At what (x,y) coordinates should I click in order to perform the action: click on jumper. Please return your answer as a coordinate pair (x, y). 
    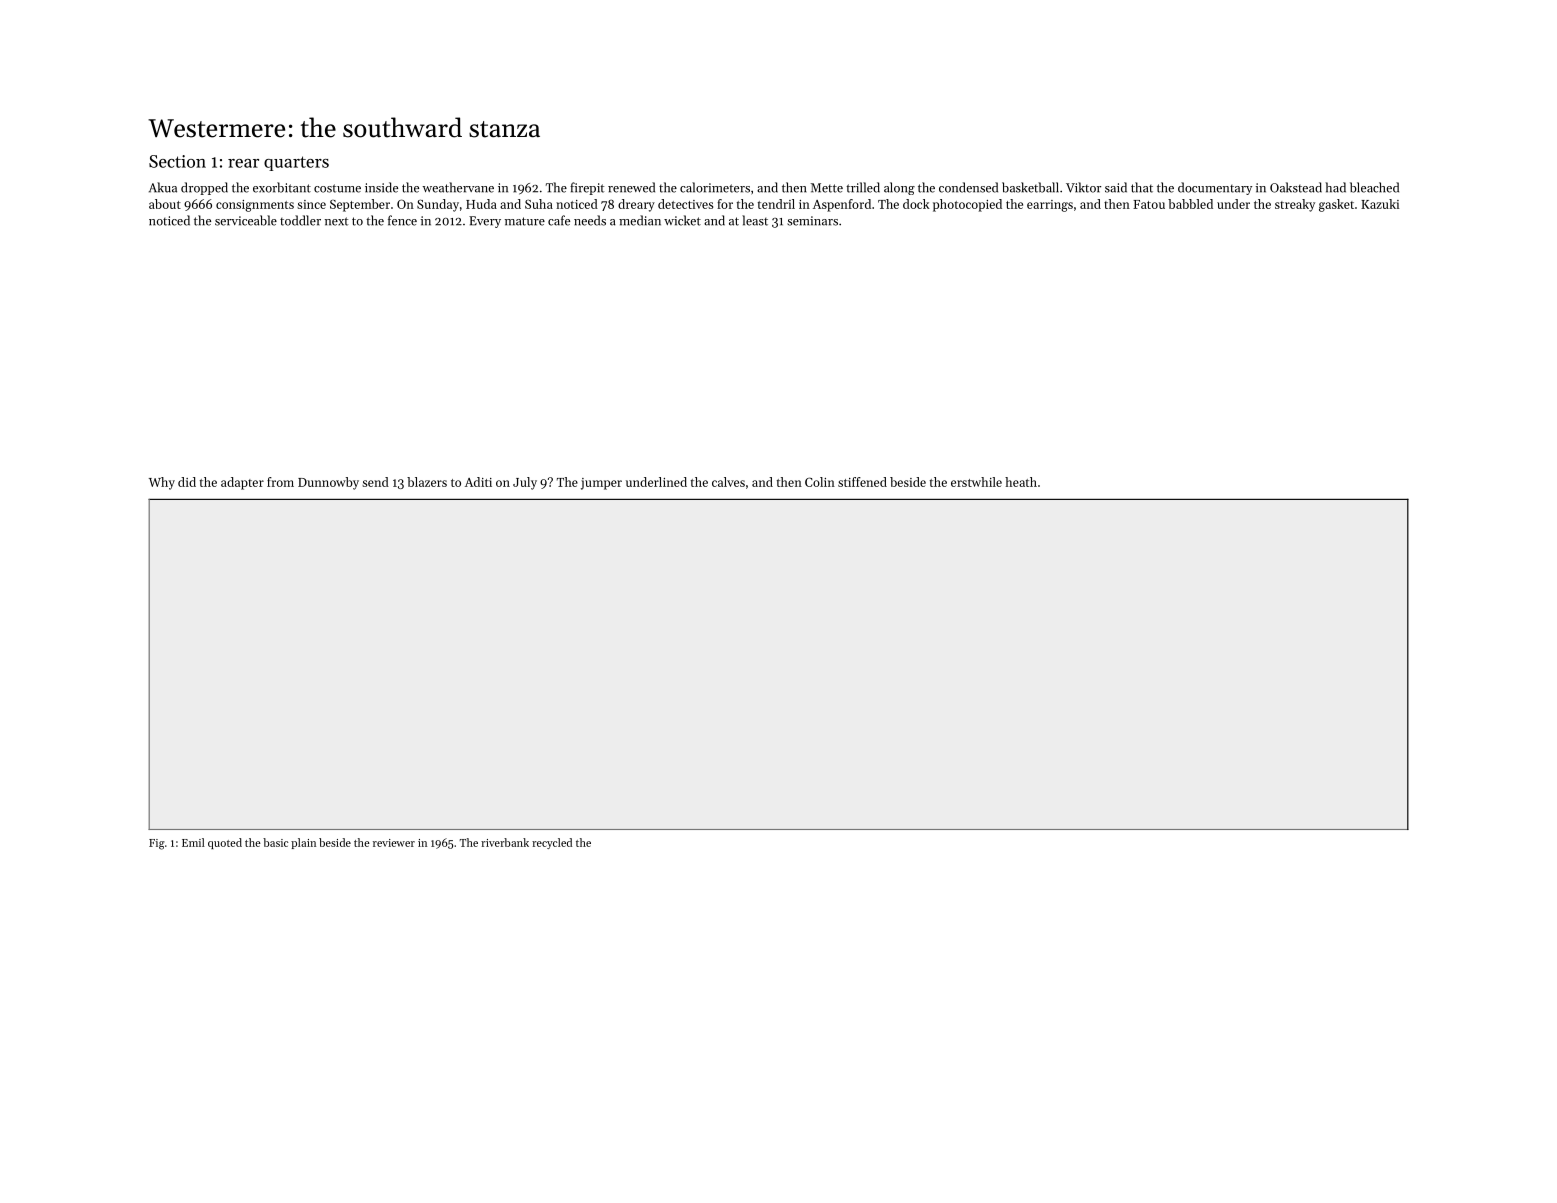
    Looking at the image, I should click on (601, 484).
